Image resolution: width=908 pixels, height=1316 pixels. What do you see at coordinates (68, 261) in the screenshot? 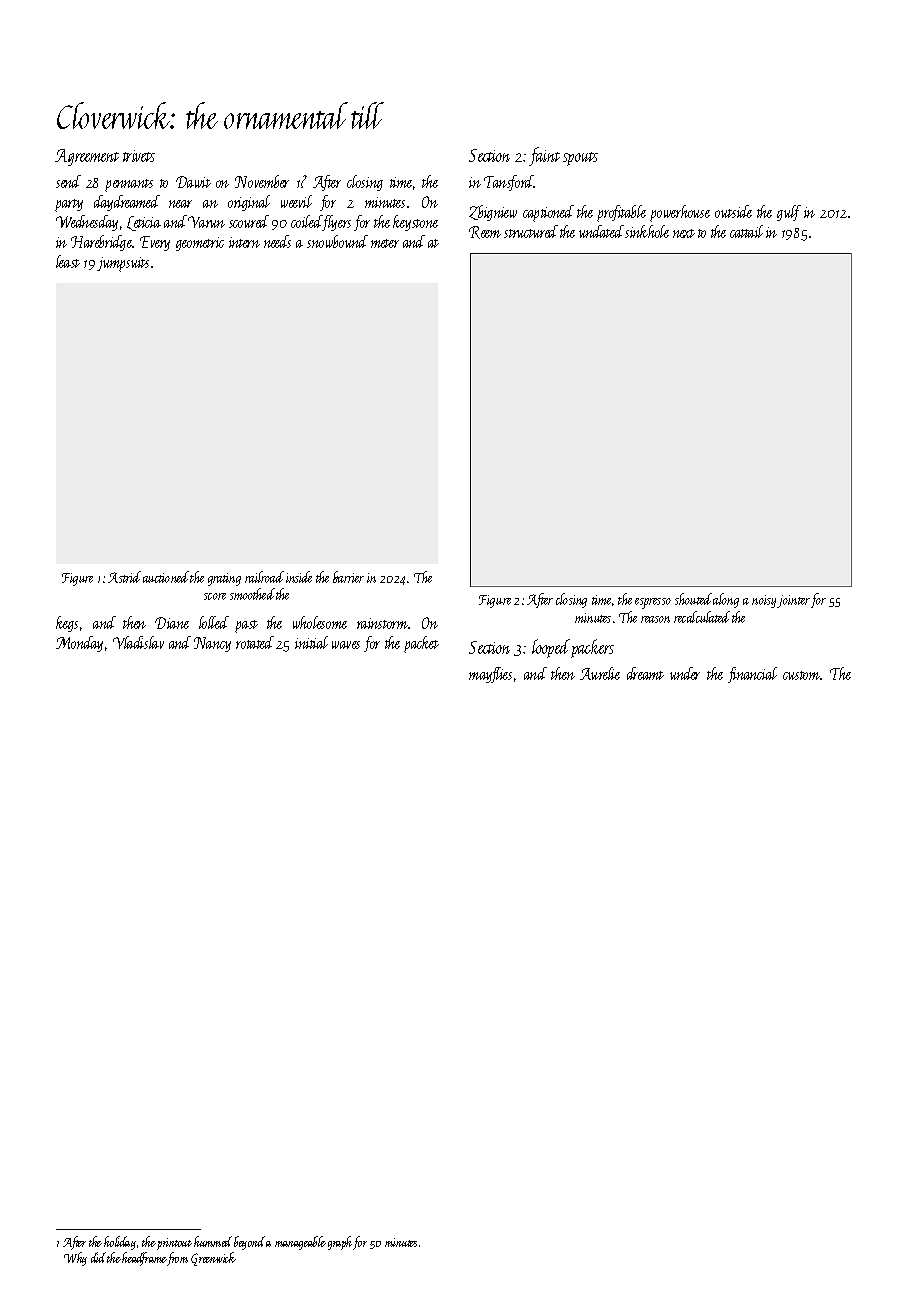
I see `least` at bounding box center [68, 261].
